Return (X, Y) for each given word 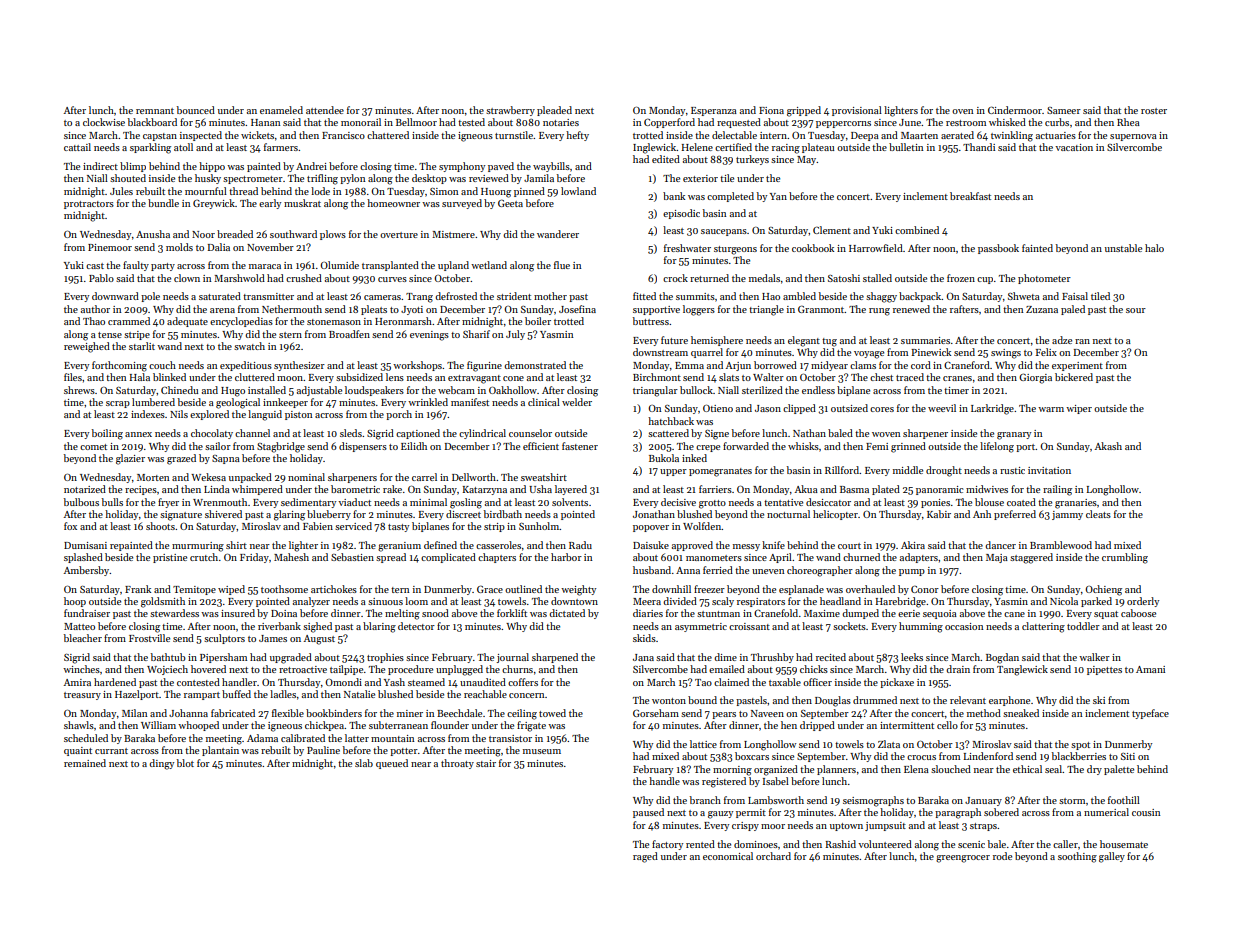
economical (728, 856)
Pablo (101, 278)
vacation (1074, 147)
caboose (1138, 613)
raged (645, 857)
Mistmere (453, 234)
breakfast (970, 196)
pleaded (554, 111)
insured (238, 613)
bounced (196, 110)
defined (440, 545)
